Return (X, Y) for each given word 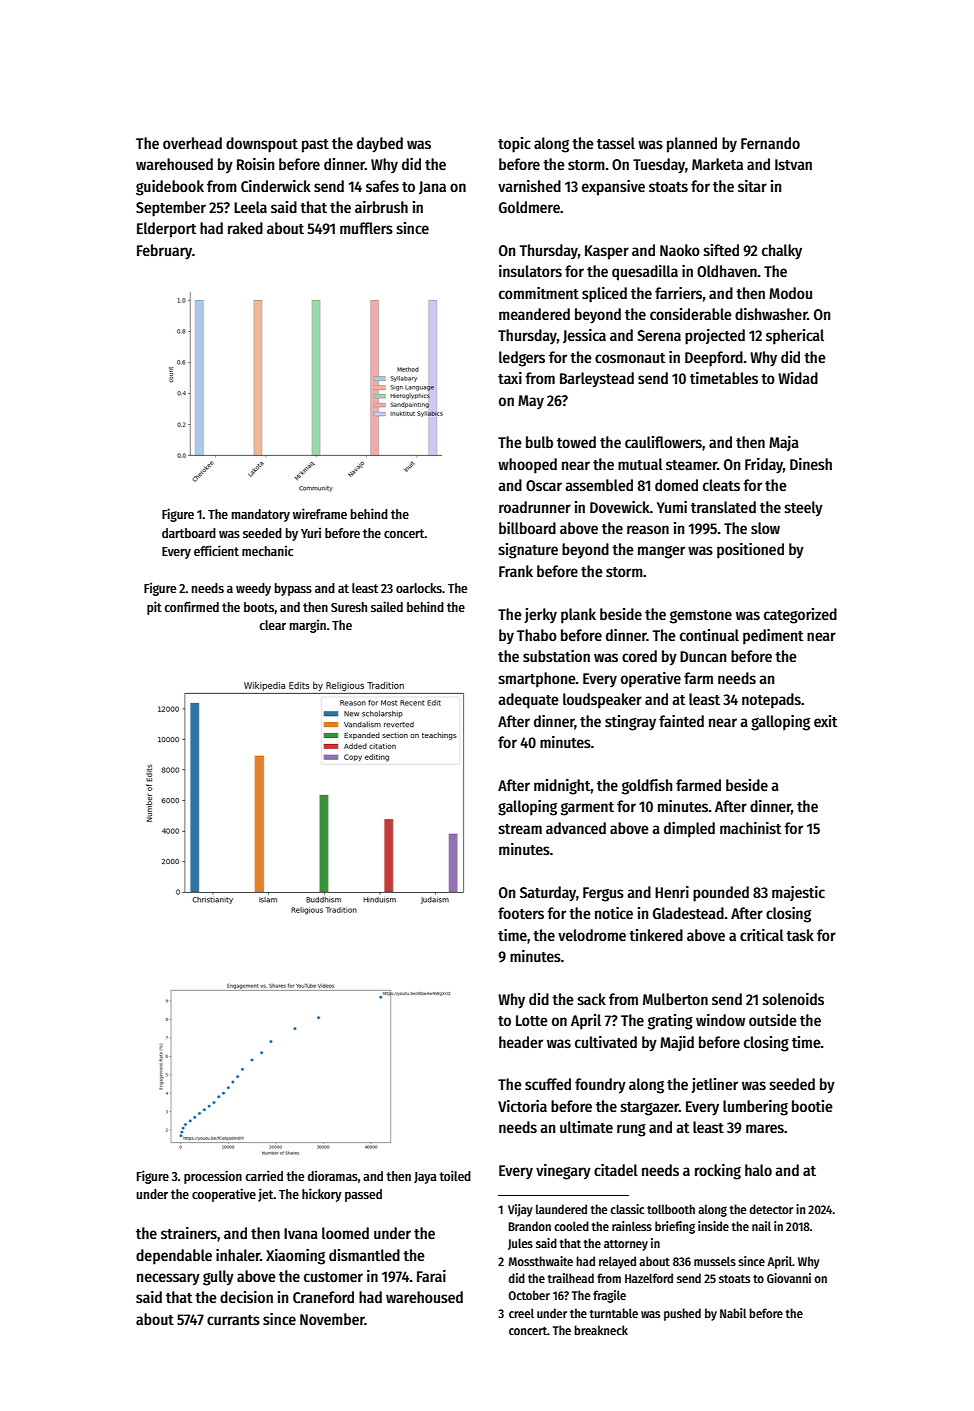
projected (715, 337)
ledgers (522, 359)
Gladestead (688, 913)
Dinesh (811, 464)
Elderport (166, 230)
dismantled (364, 1255)
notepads (771, 701)
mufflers (366, 228)
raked (245, 228)
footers (521, 913)
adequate (528, 701)
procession (213, 1177)
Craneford (323, 1297)
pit (154, 608)
